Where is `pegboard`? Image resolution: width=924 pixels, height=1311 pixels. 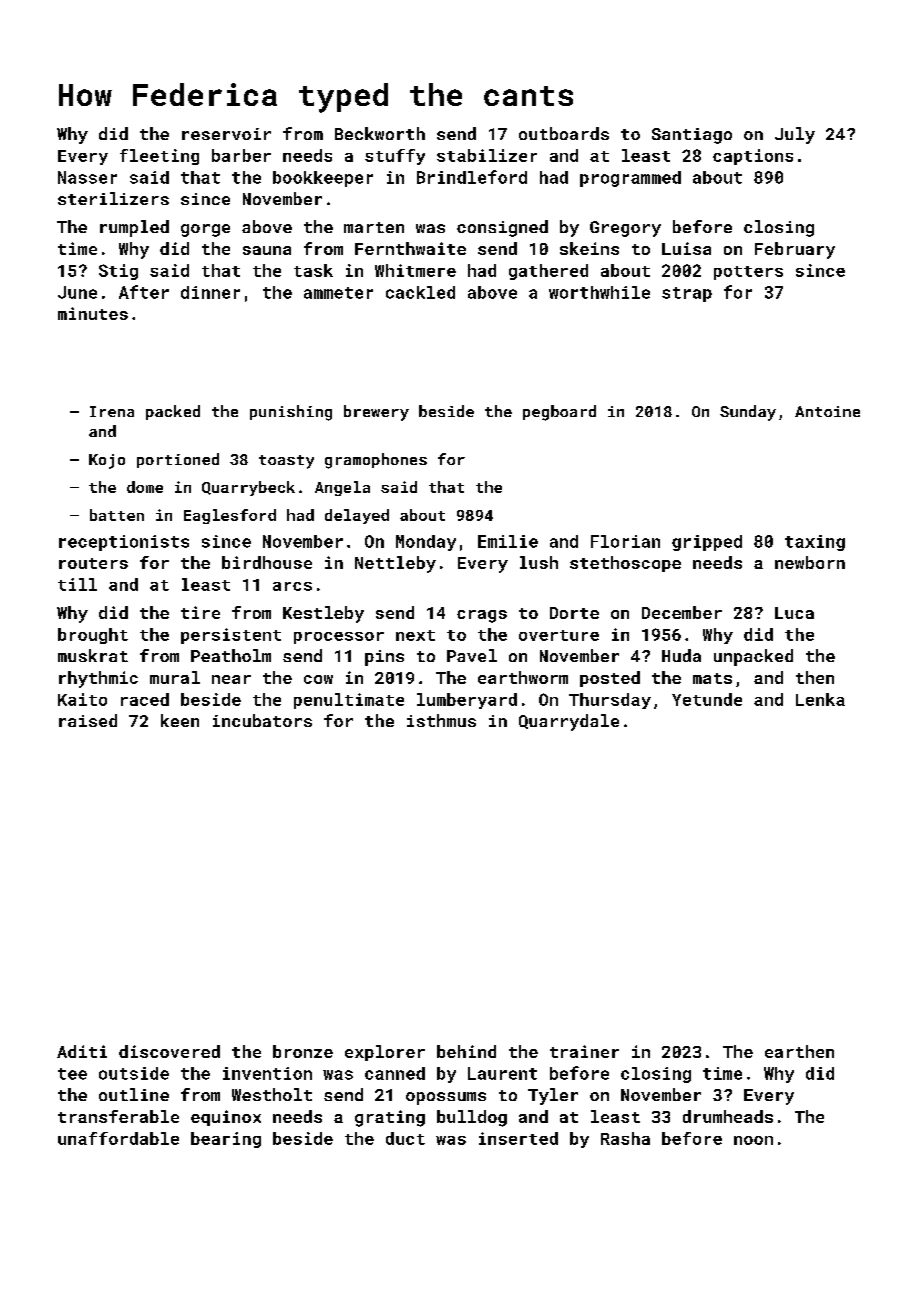
pegboard is located at coordinates (559, 413).
